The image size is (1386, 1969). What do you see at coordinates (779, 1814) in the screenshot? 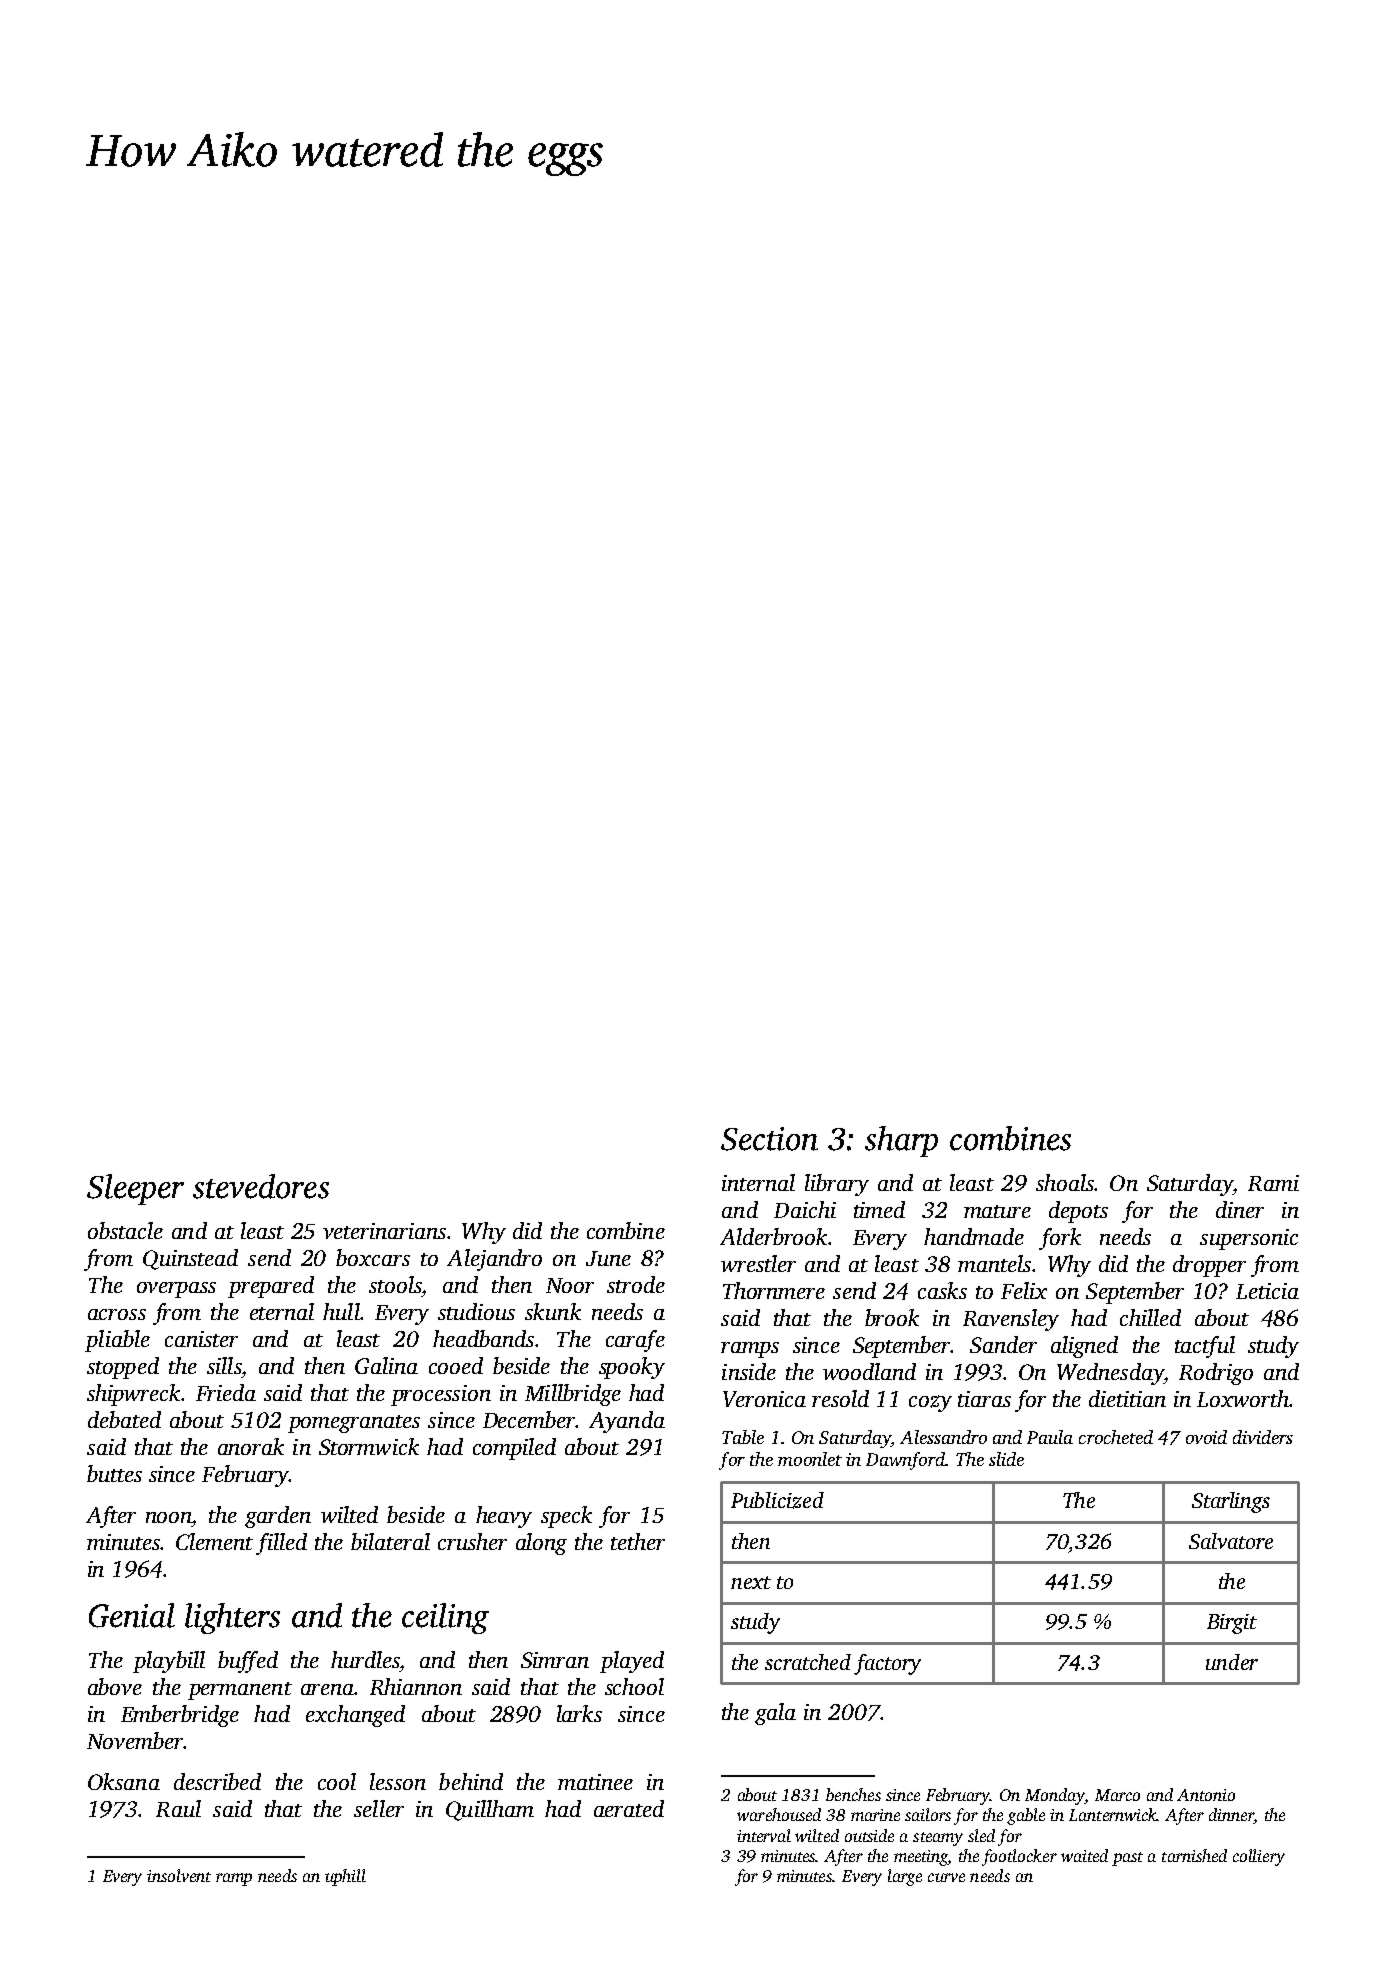
I see `warehoused` at bounding box center [779, 1814].
